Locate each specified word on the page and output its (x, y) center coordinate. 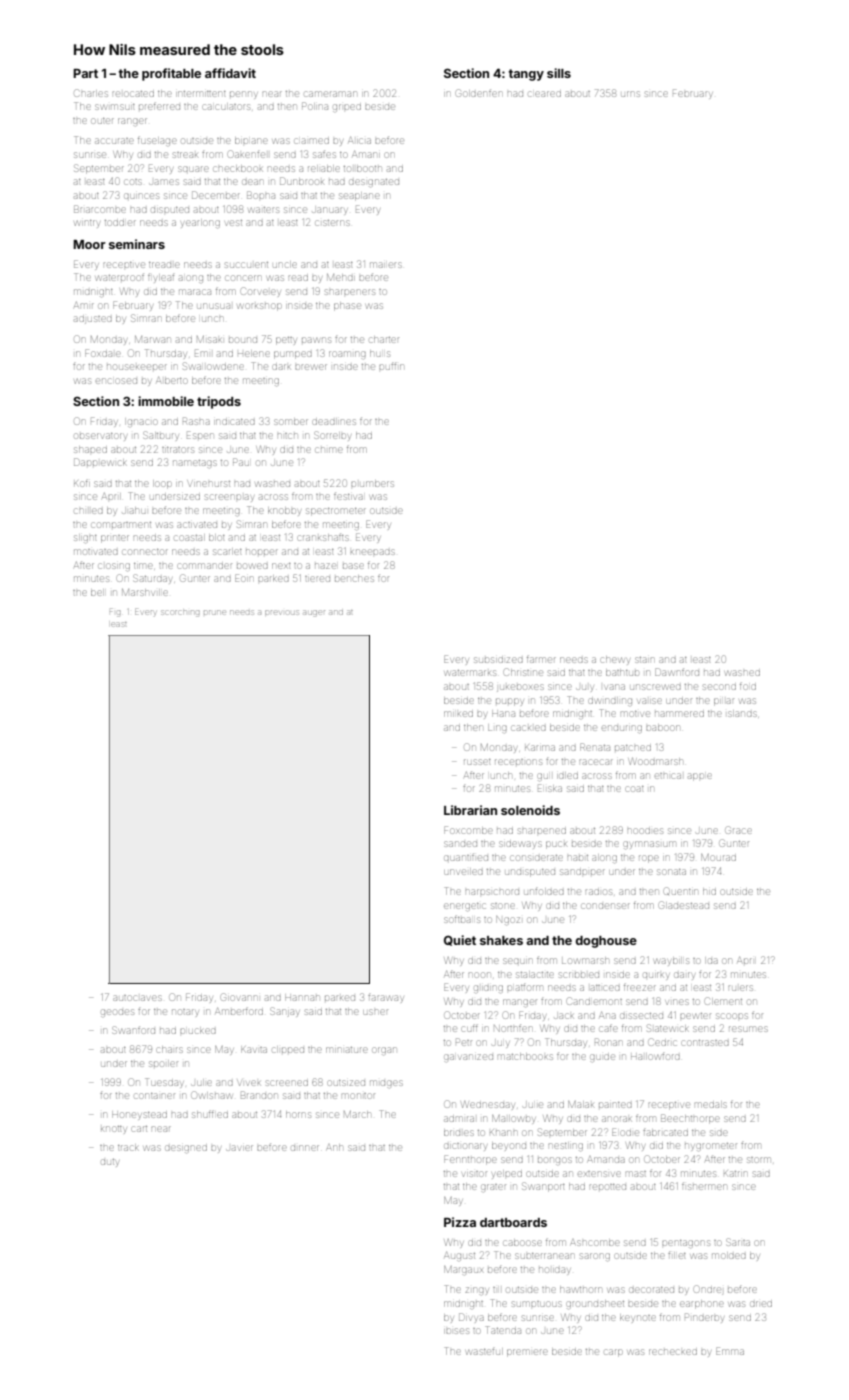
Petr (464, 1042)
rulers (740, 988)
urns (630, 94)
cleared (545, 94)
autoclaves (137, 998)
